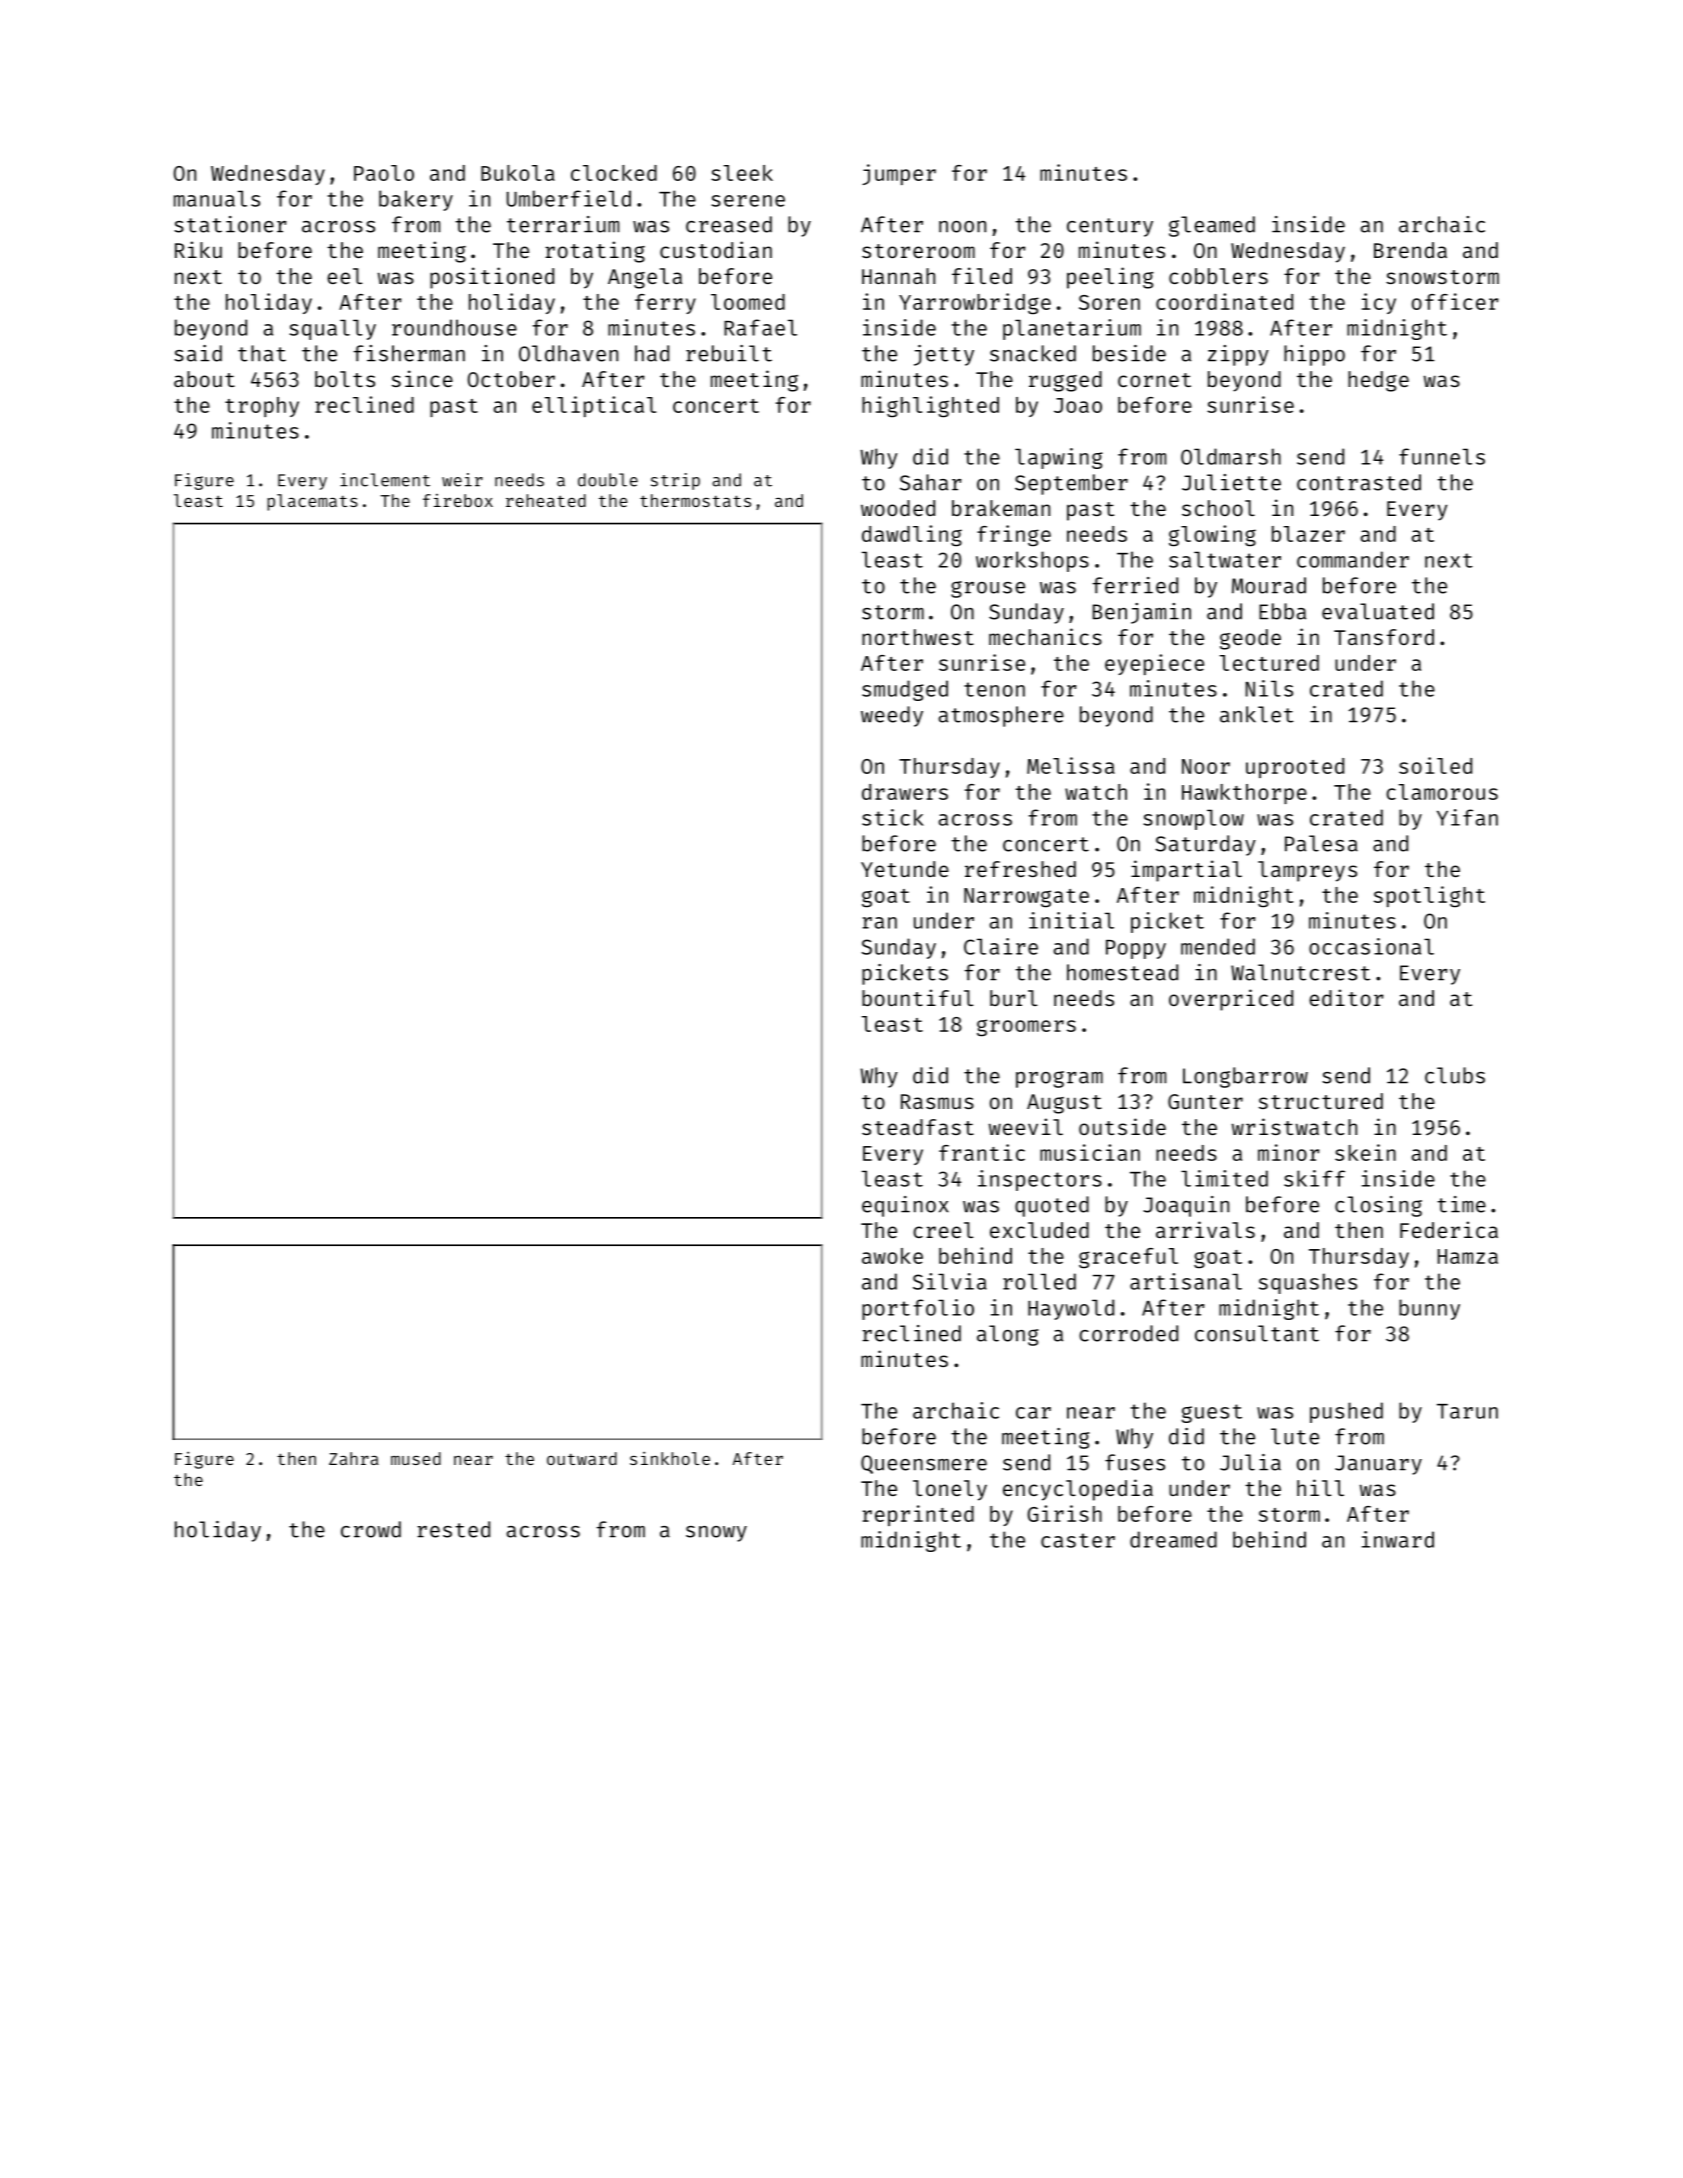  What do you see at coordinates (518, 173) in the image?
I see `Bukola` at bounding box center [518, 173].
